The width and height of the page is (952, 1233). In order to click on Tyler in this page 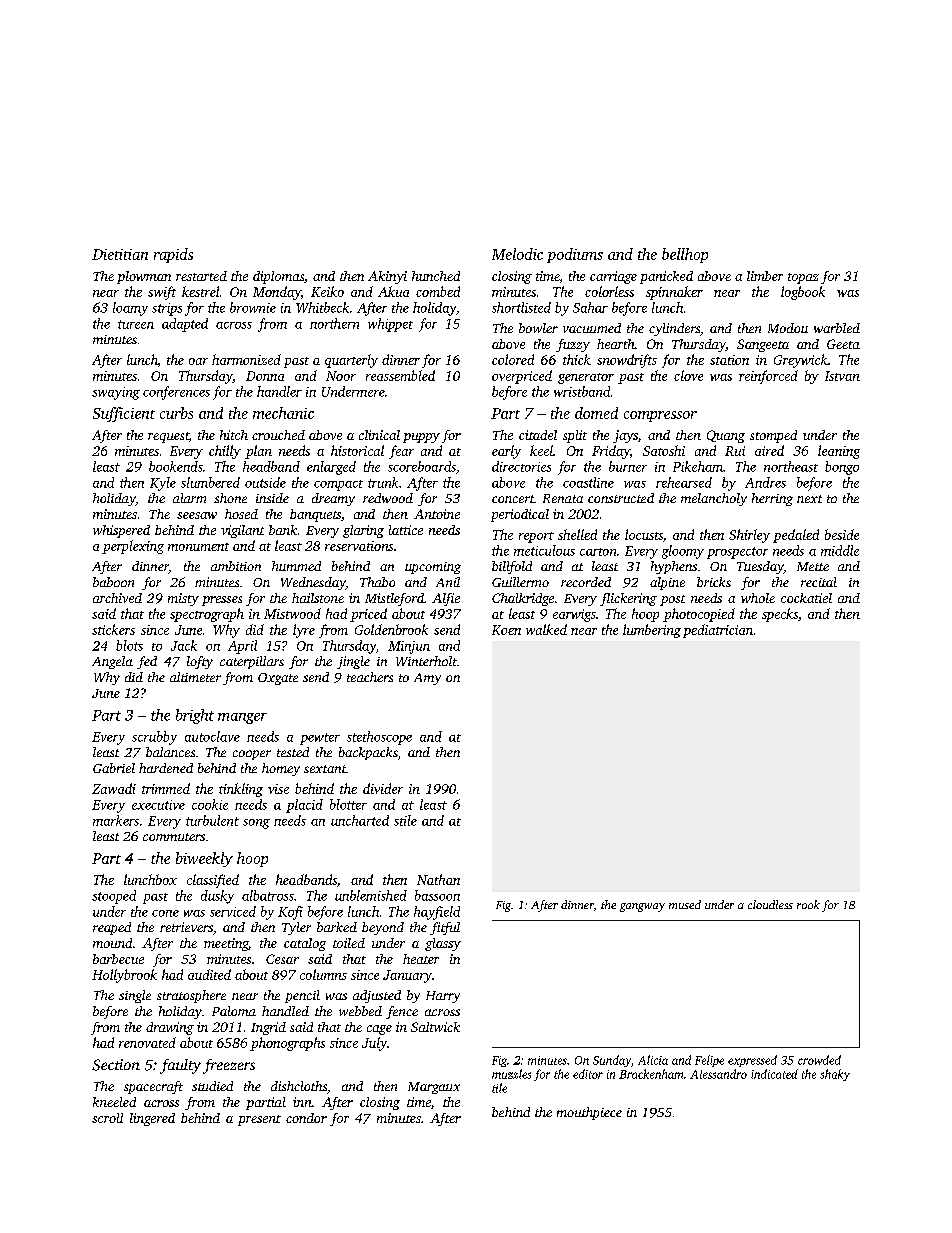, I will do `click(296, 928)`.
